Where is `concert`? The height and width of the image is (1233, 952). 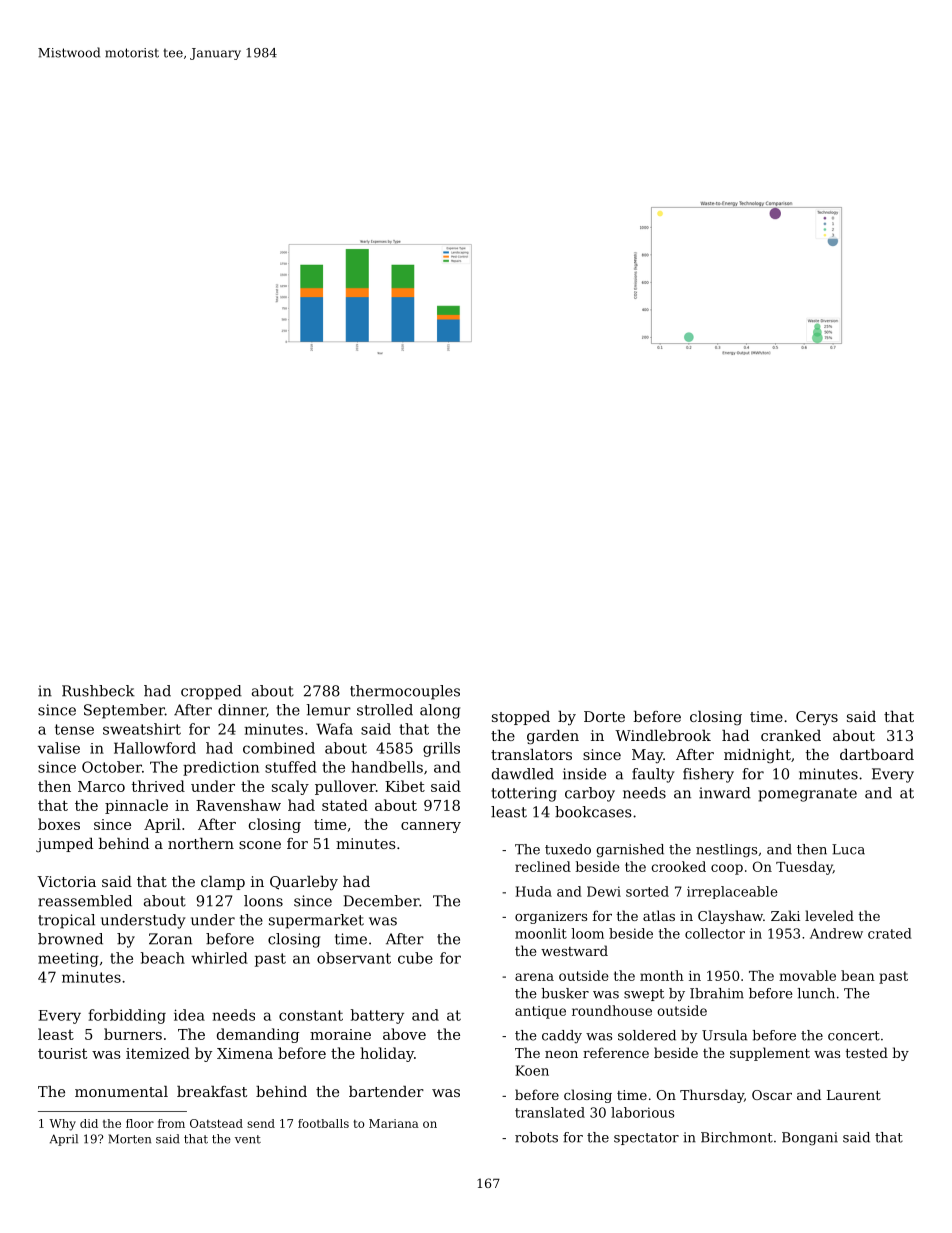
concert is located at coordinates (854, 1036).
